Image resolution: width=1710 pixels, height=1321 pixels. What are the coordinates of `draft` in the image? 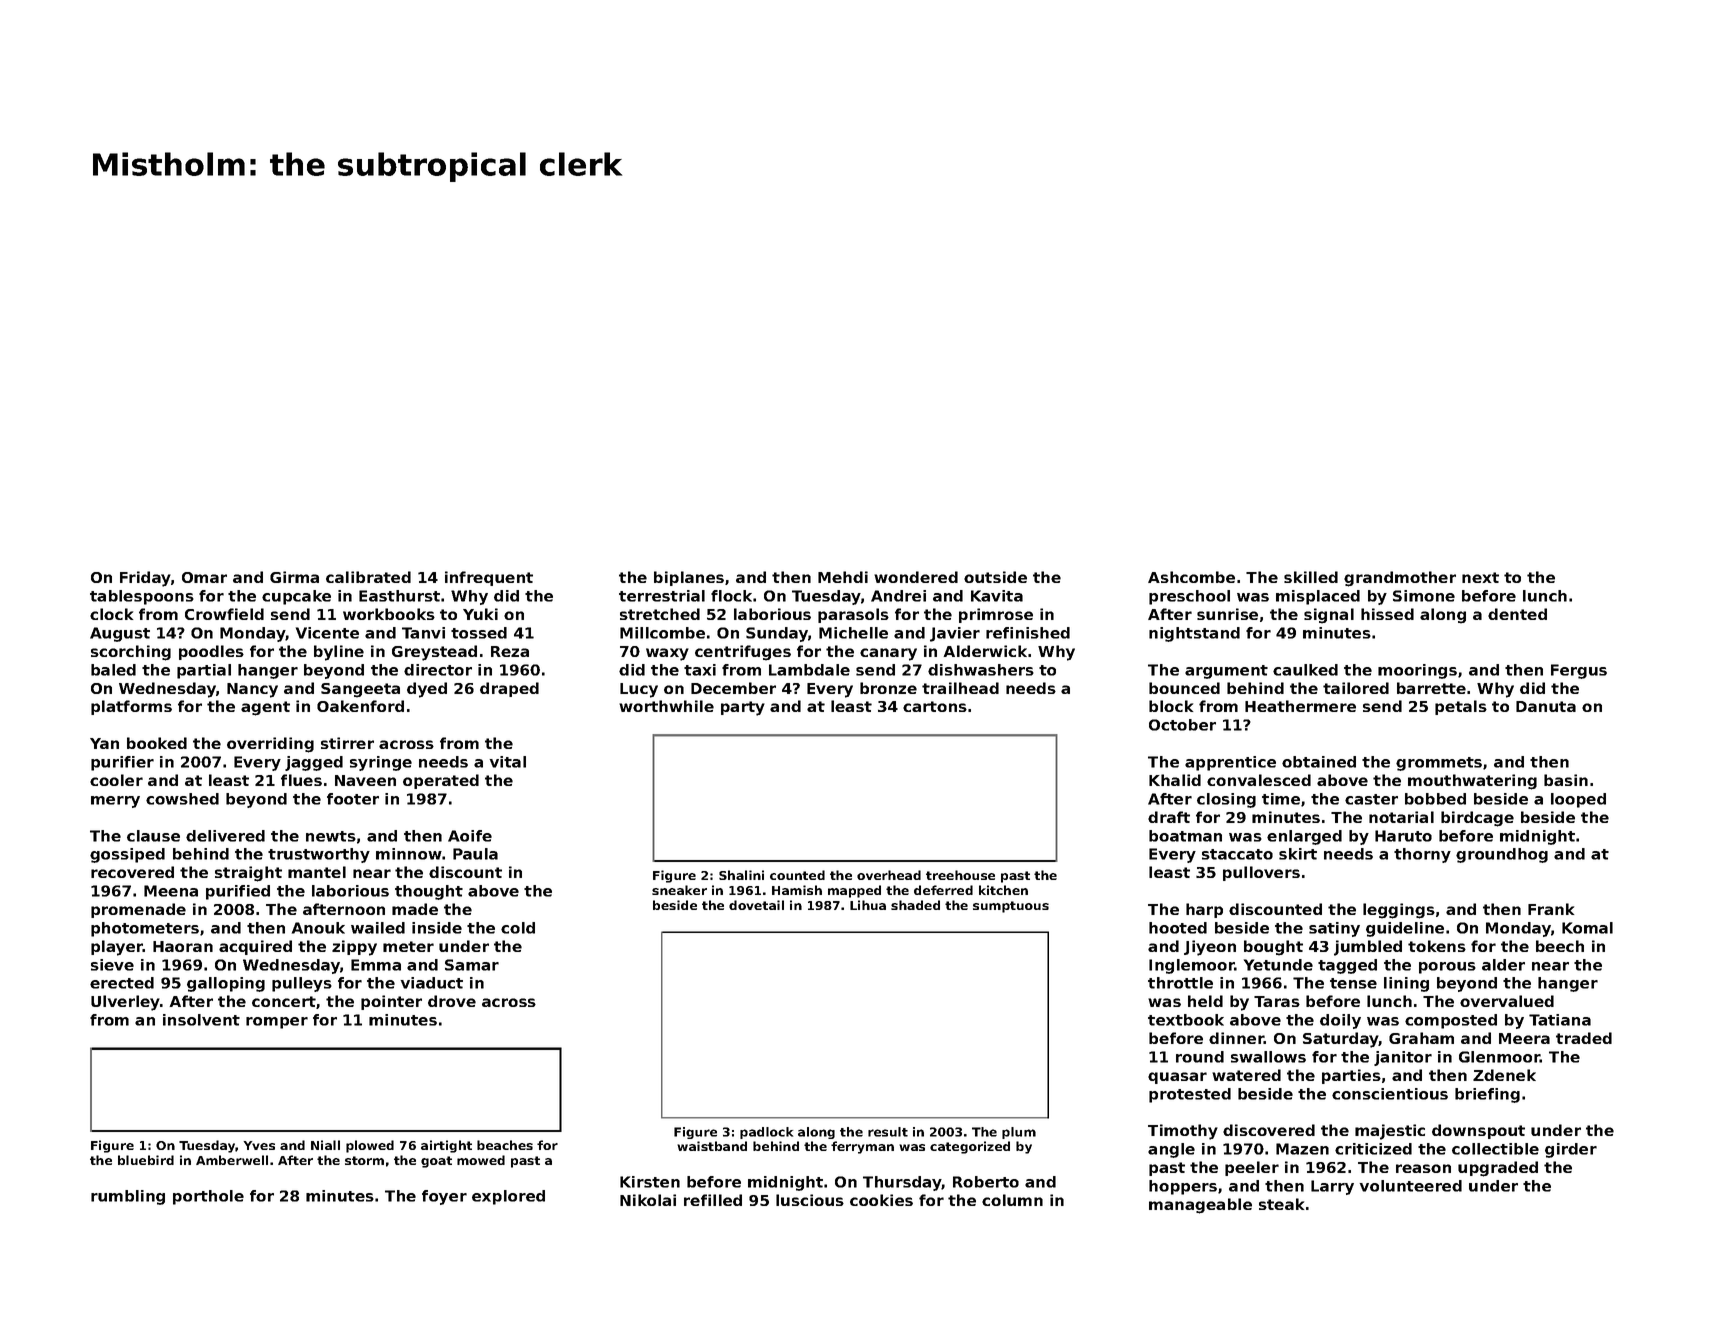 It's located at (1169, 817).
